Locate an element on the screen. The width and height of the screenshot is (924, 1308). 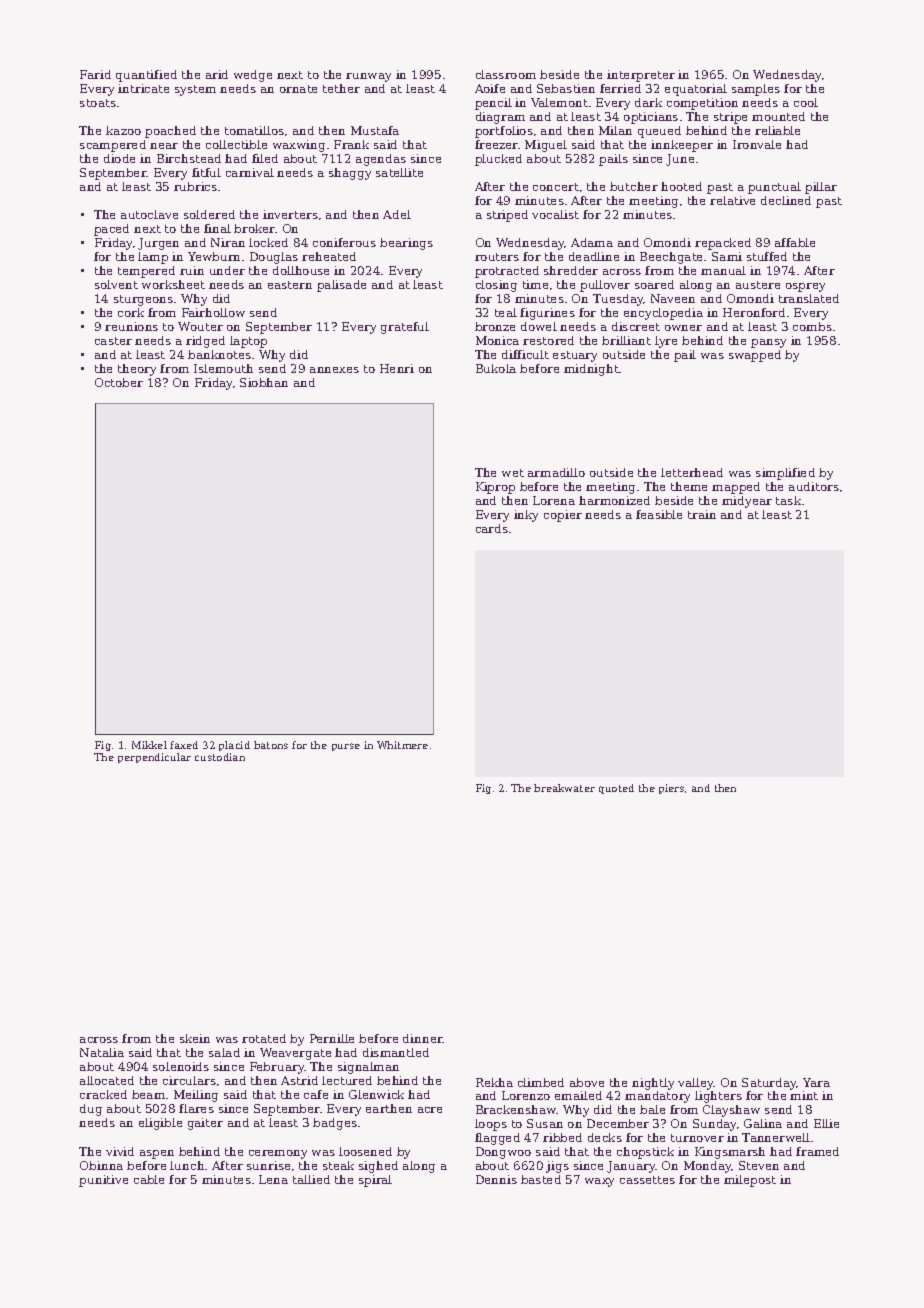
Sebastien is located at coordinates (566, 88).
